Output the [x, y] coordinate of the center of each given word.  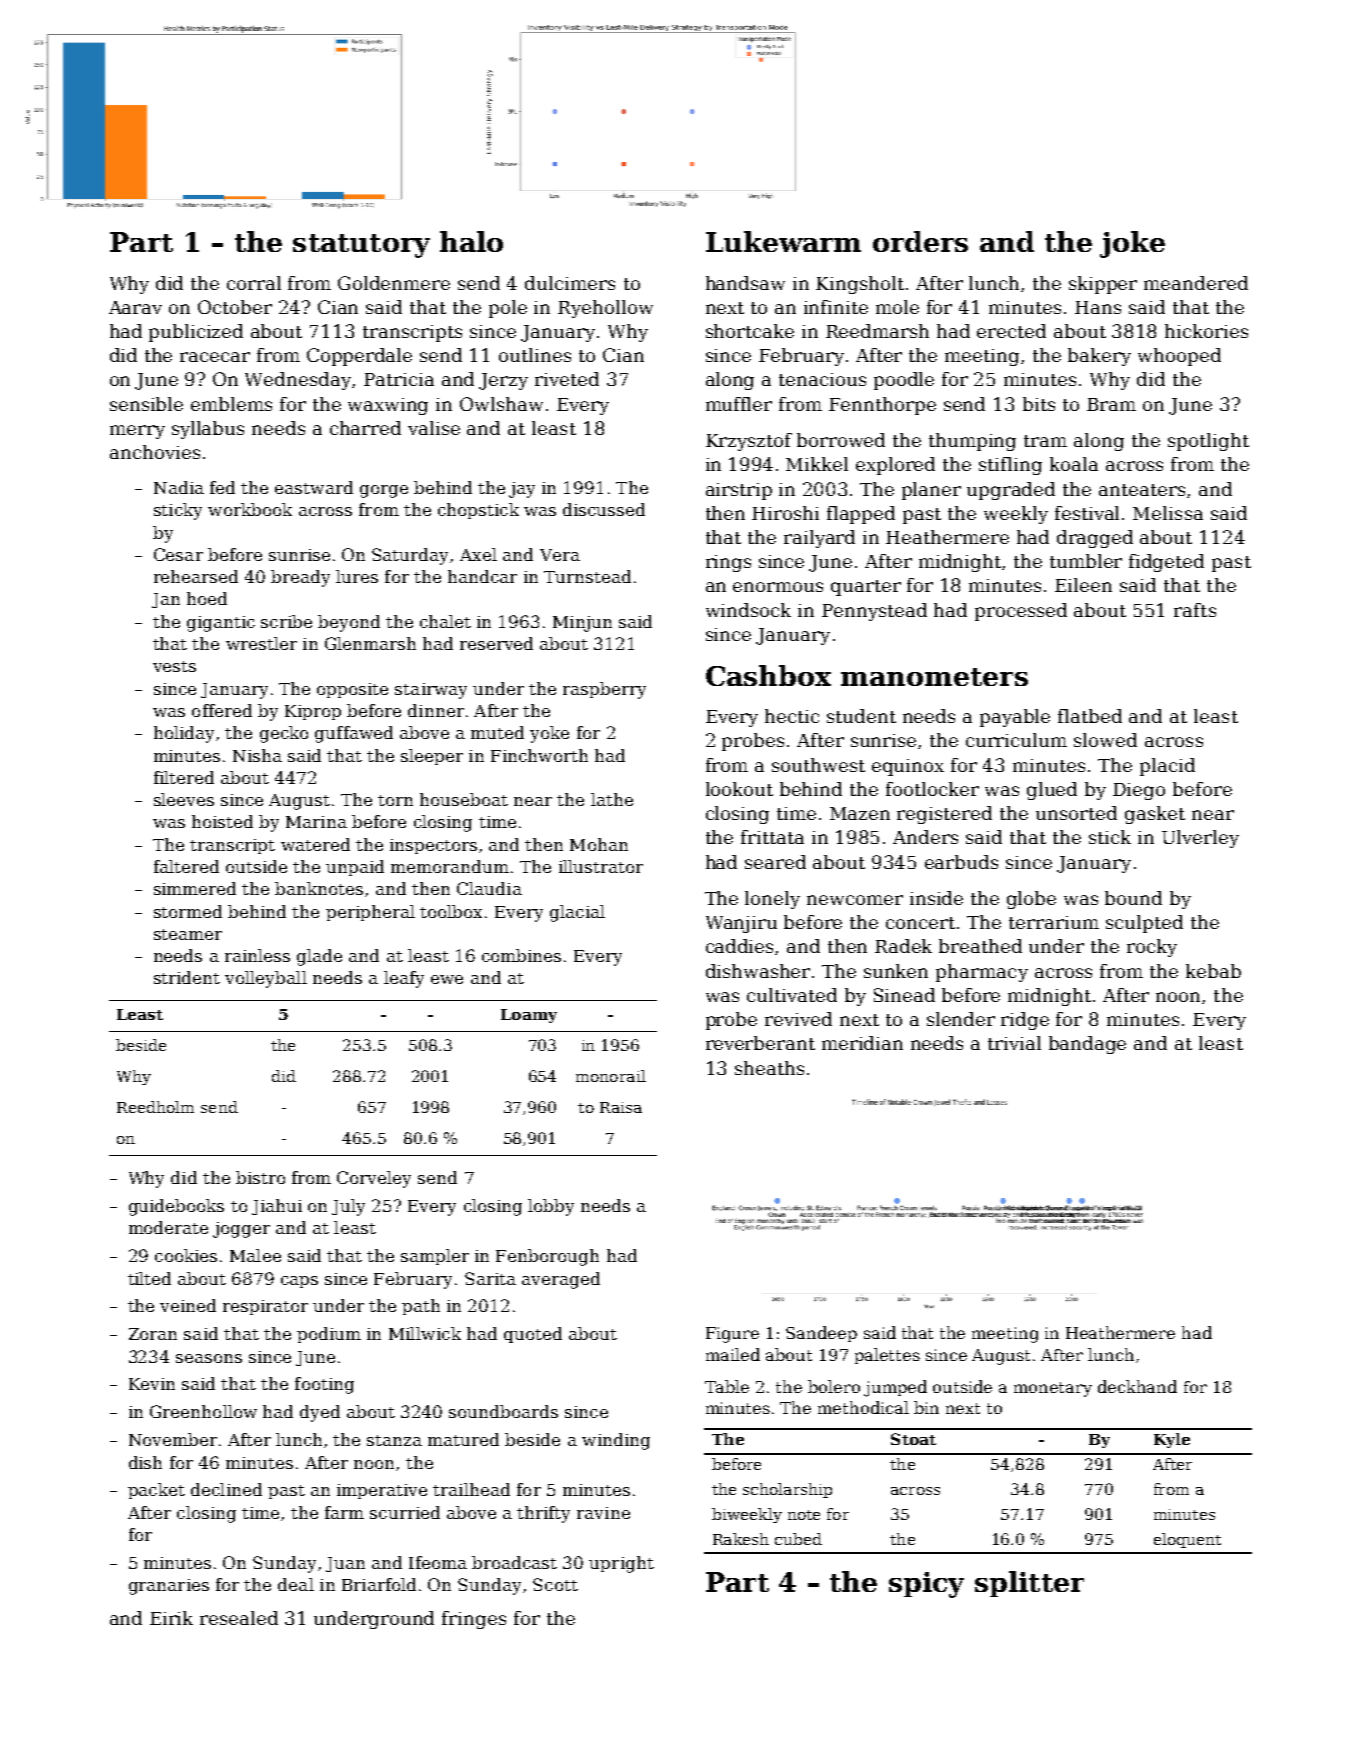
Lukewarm [783, 241]
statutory [361, 246]
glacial [577, 913]
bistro [260, 1177]
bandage [1087, 1045]
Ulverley [1200, 839]
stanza [394, 1440]
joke [1132, 244]
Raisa [621, 1107]
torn [395, 800]
